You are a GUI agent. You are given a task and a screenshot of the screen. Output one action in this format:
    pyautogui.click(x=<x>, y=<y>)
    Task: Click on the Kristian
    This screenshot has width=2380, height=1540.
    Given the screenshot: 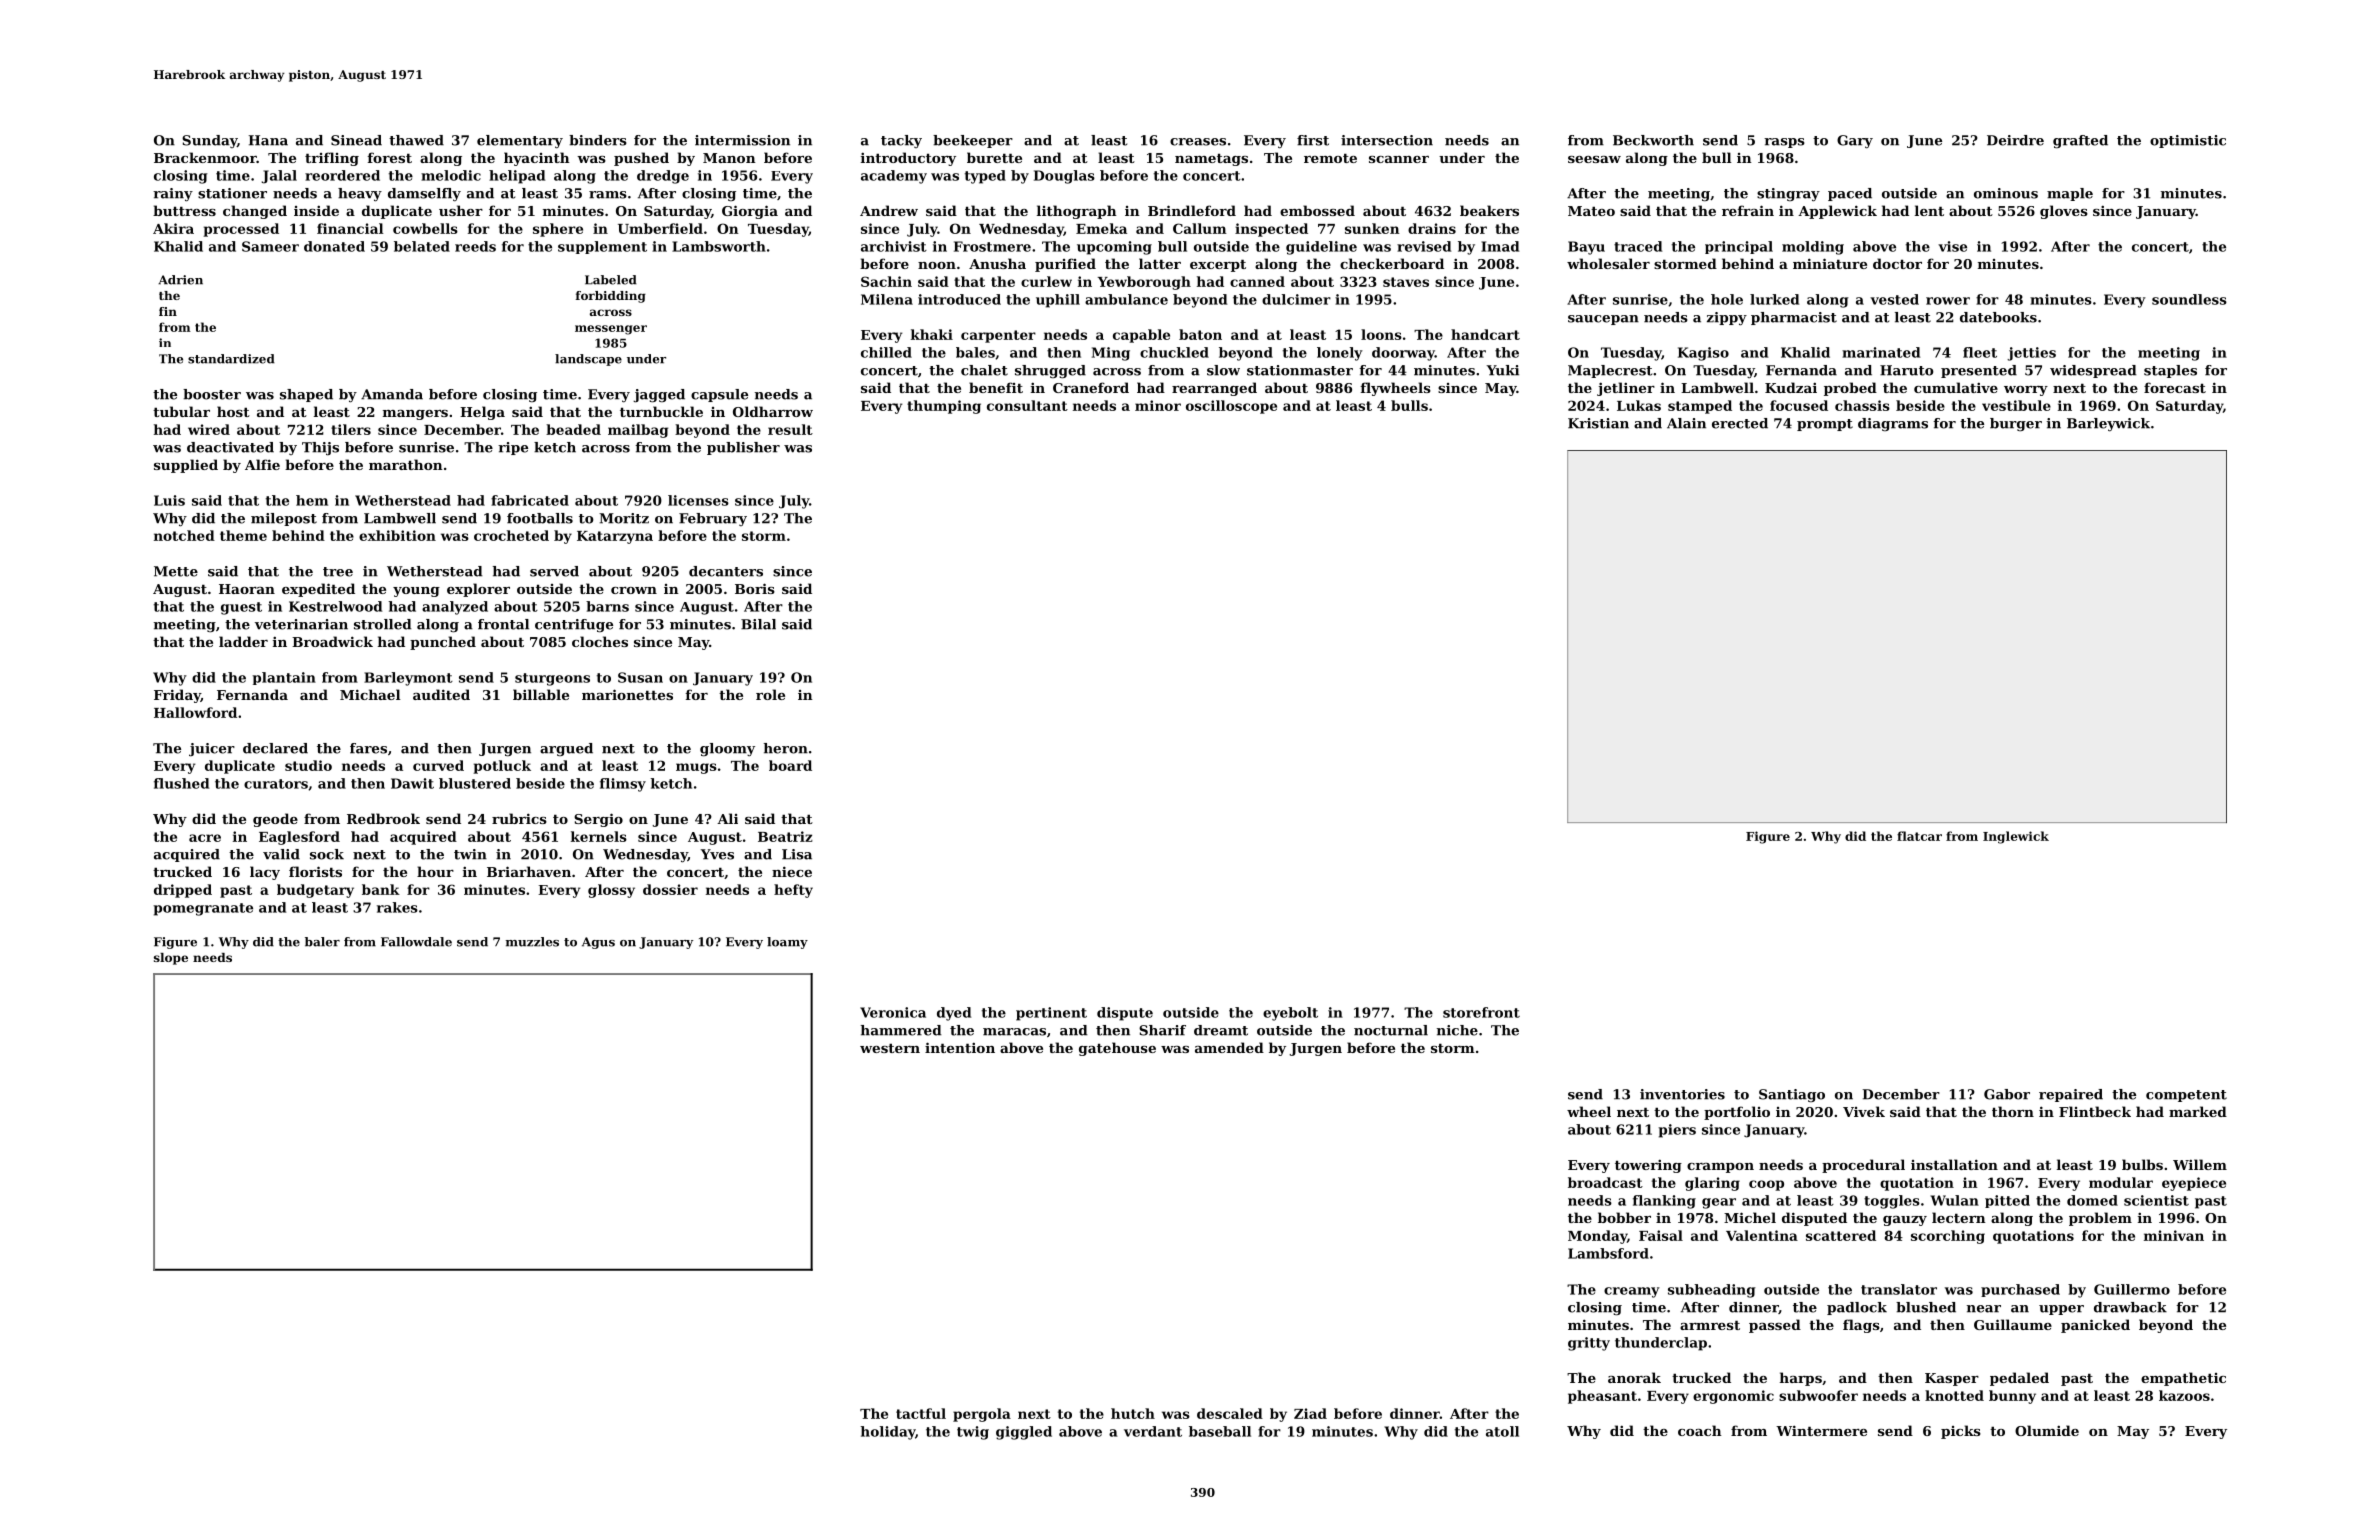 What is the action you would take?
    pyautogui.click(x=1598, y=423)
